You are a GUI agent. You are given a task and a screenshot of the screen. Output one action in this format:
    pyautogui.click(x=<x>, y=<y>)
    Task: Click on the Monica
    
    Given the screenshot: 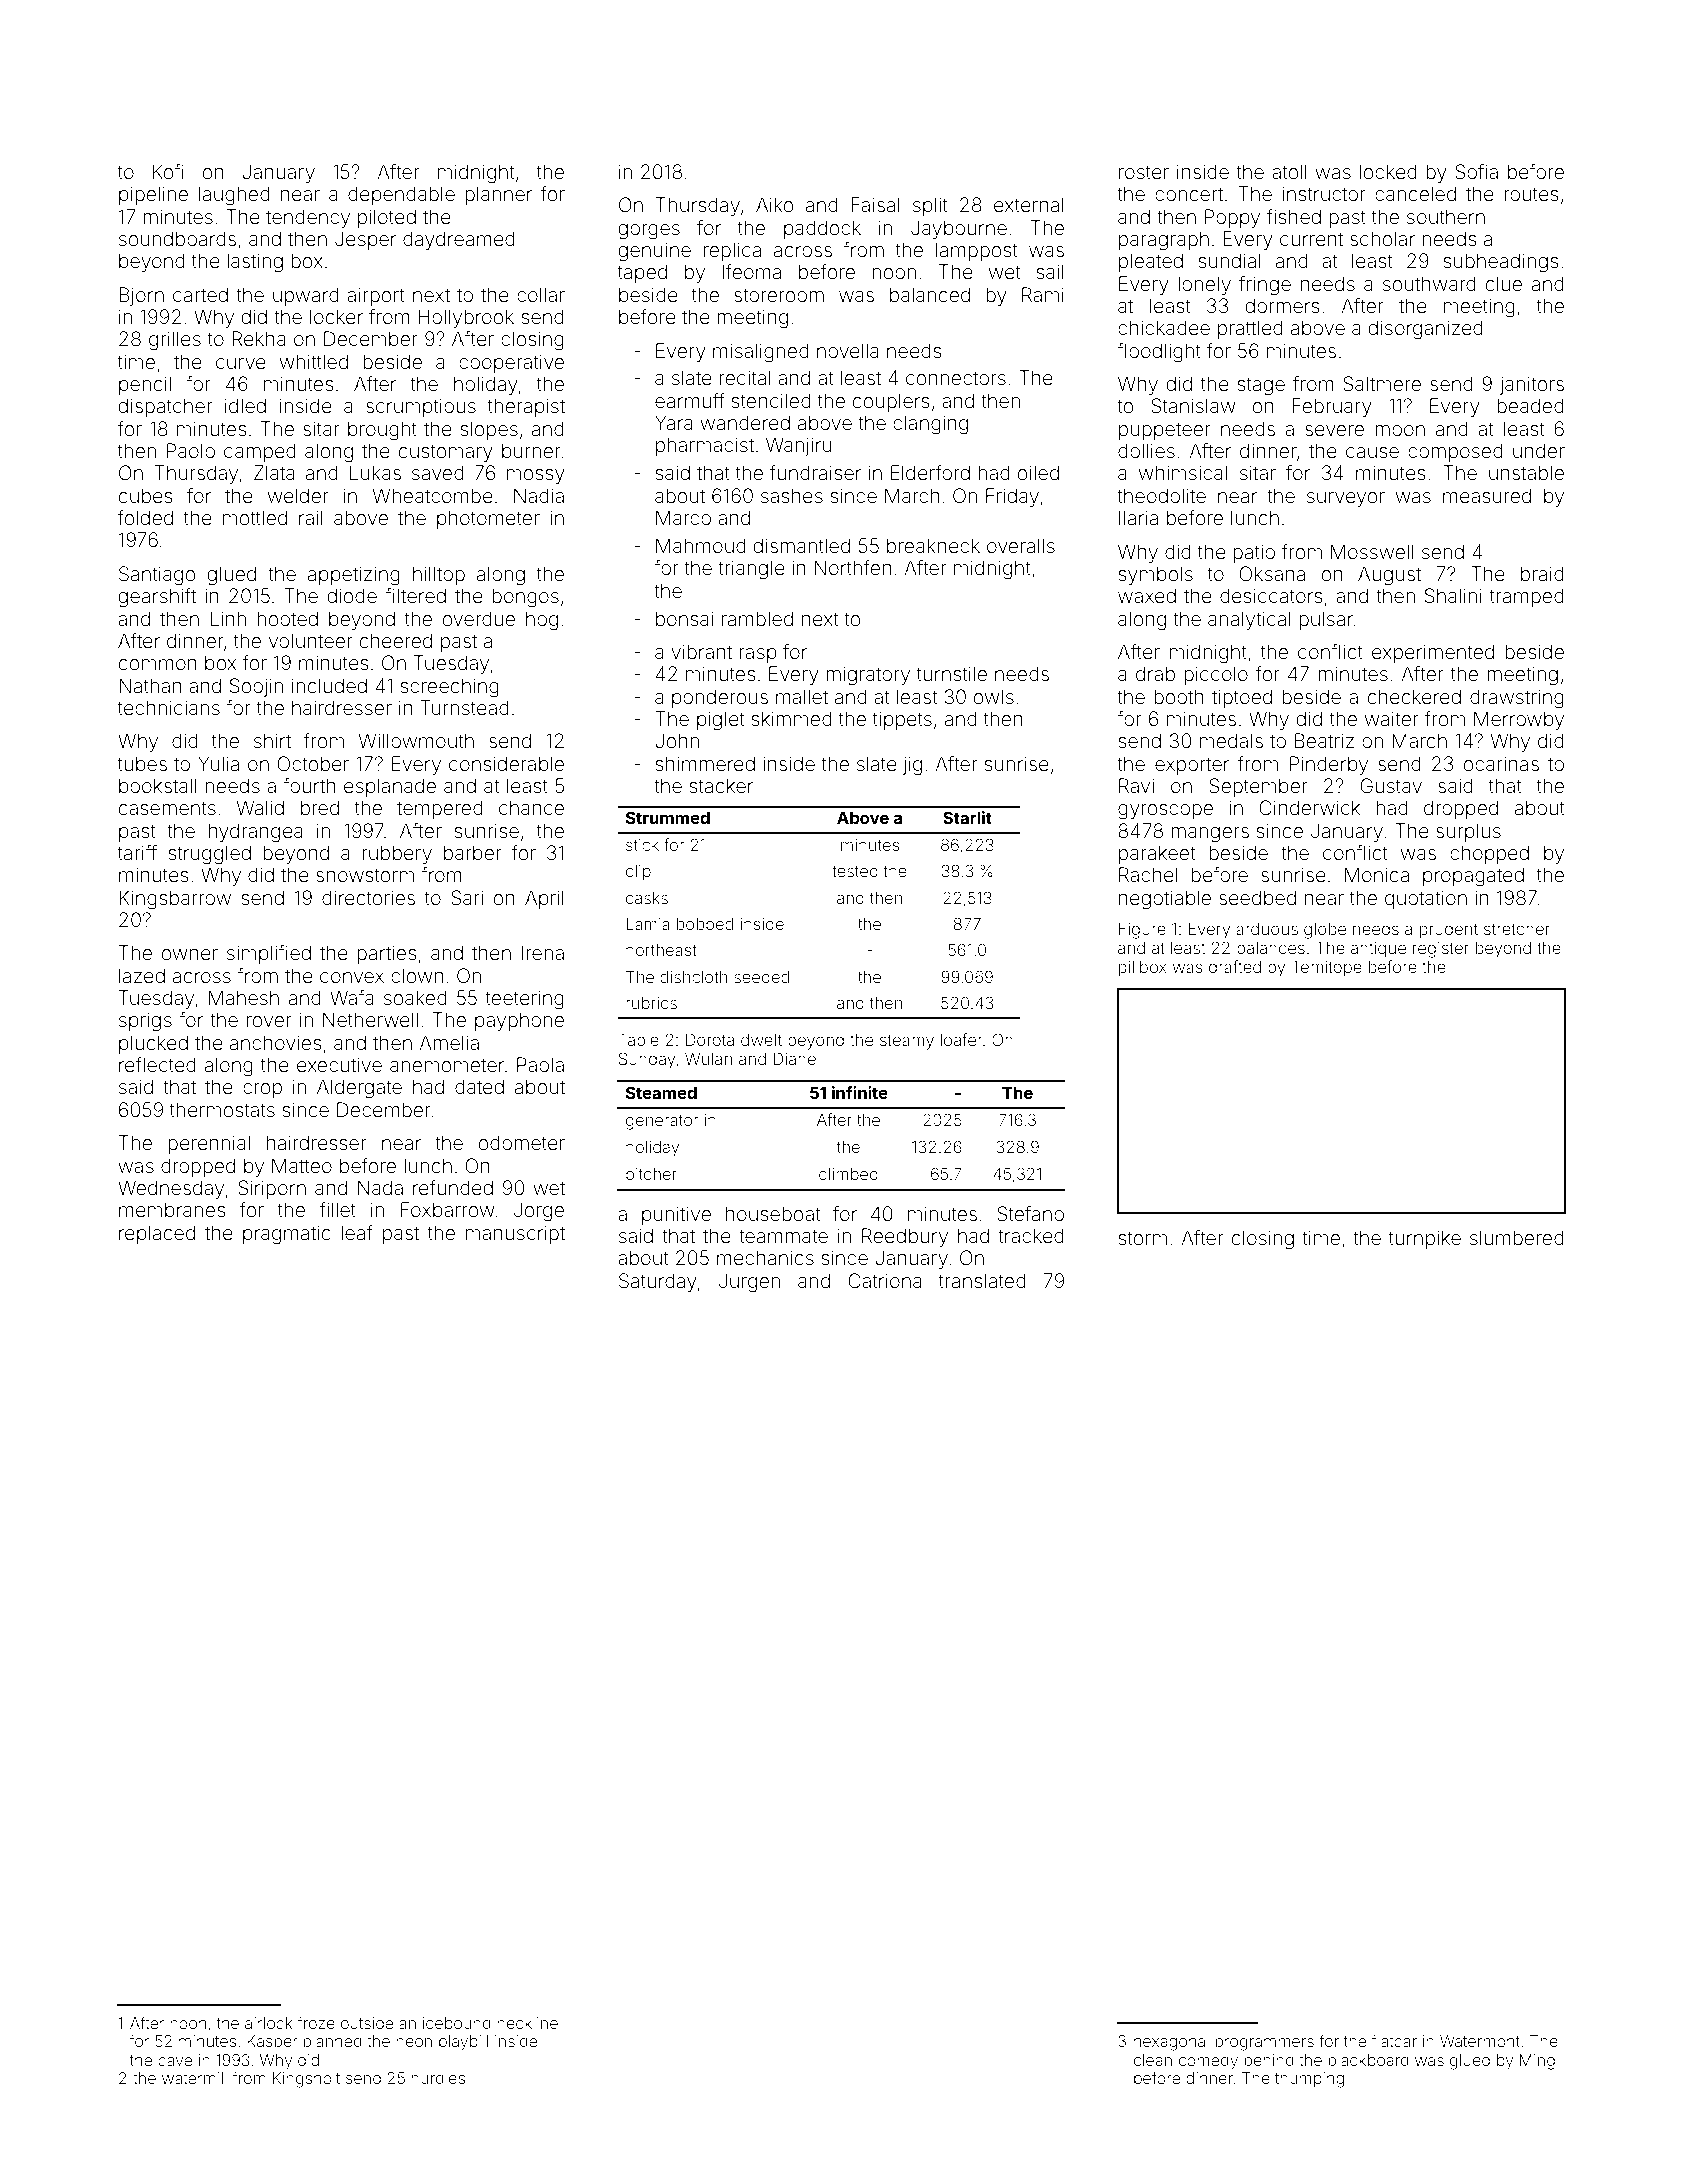 What is the action you would take?
    pyautogui.click(x=1377, y=874)
